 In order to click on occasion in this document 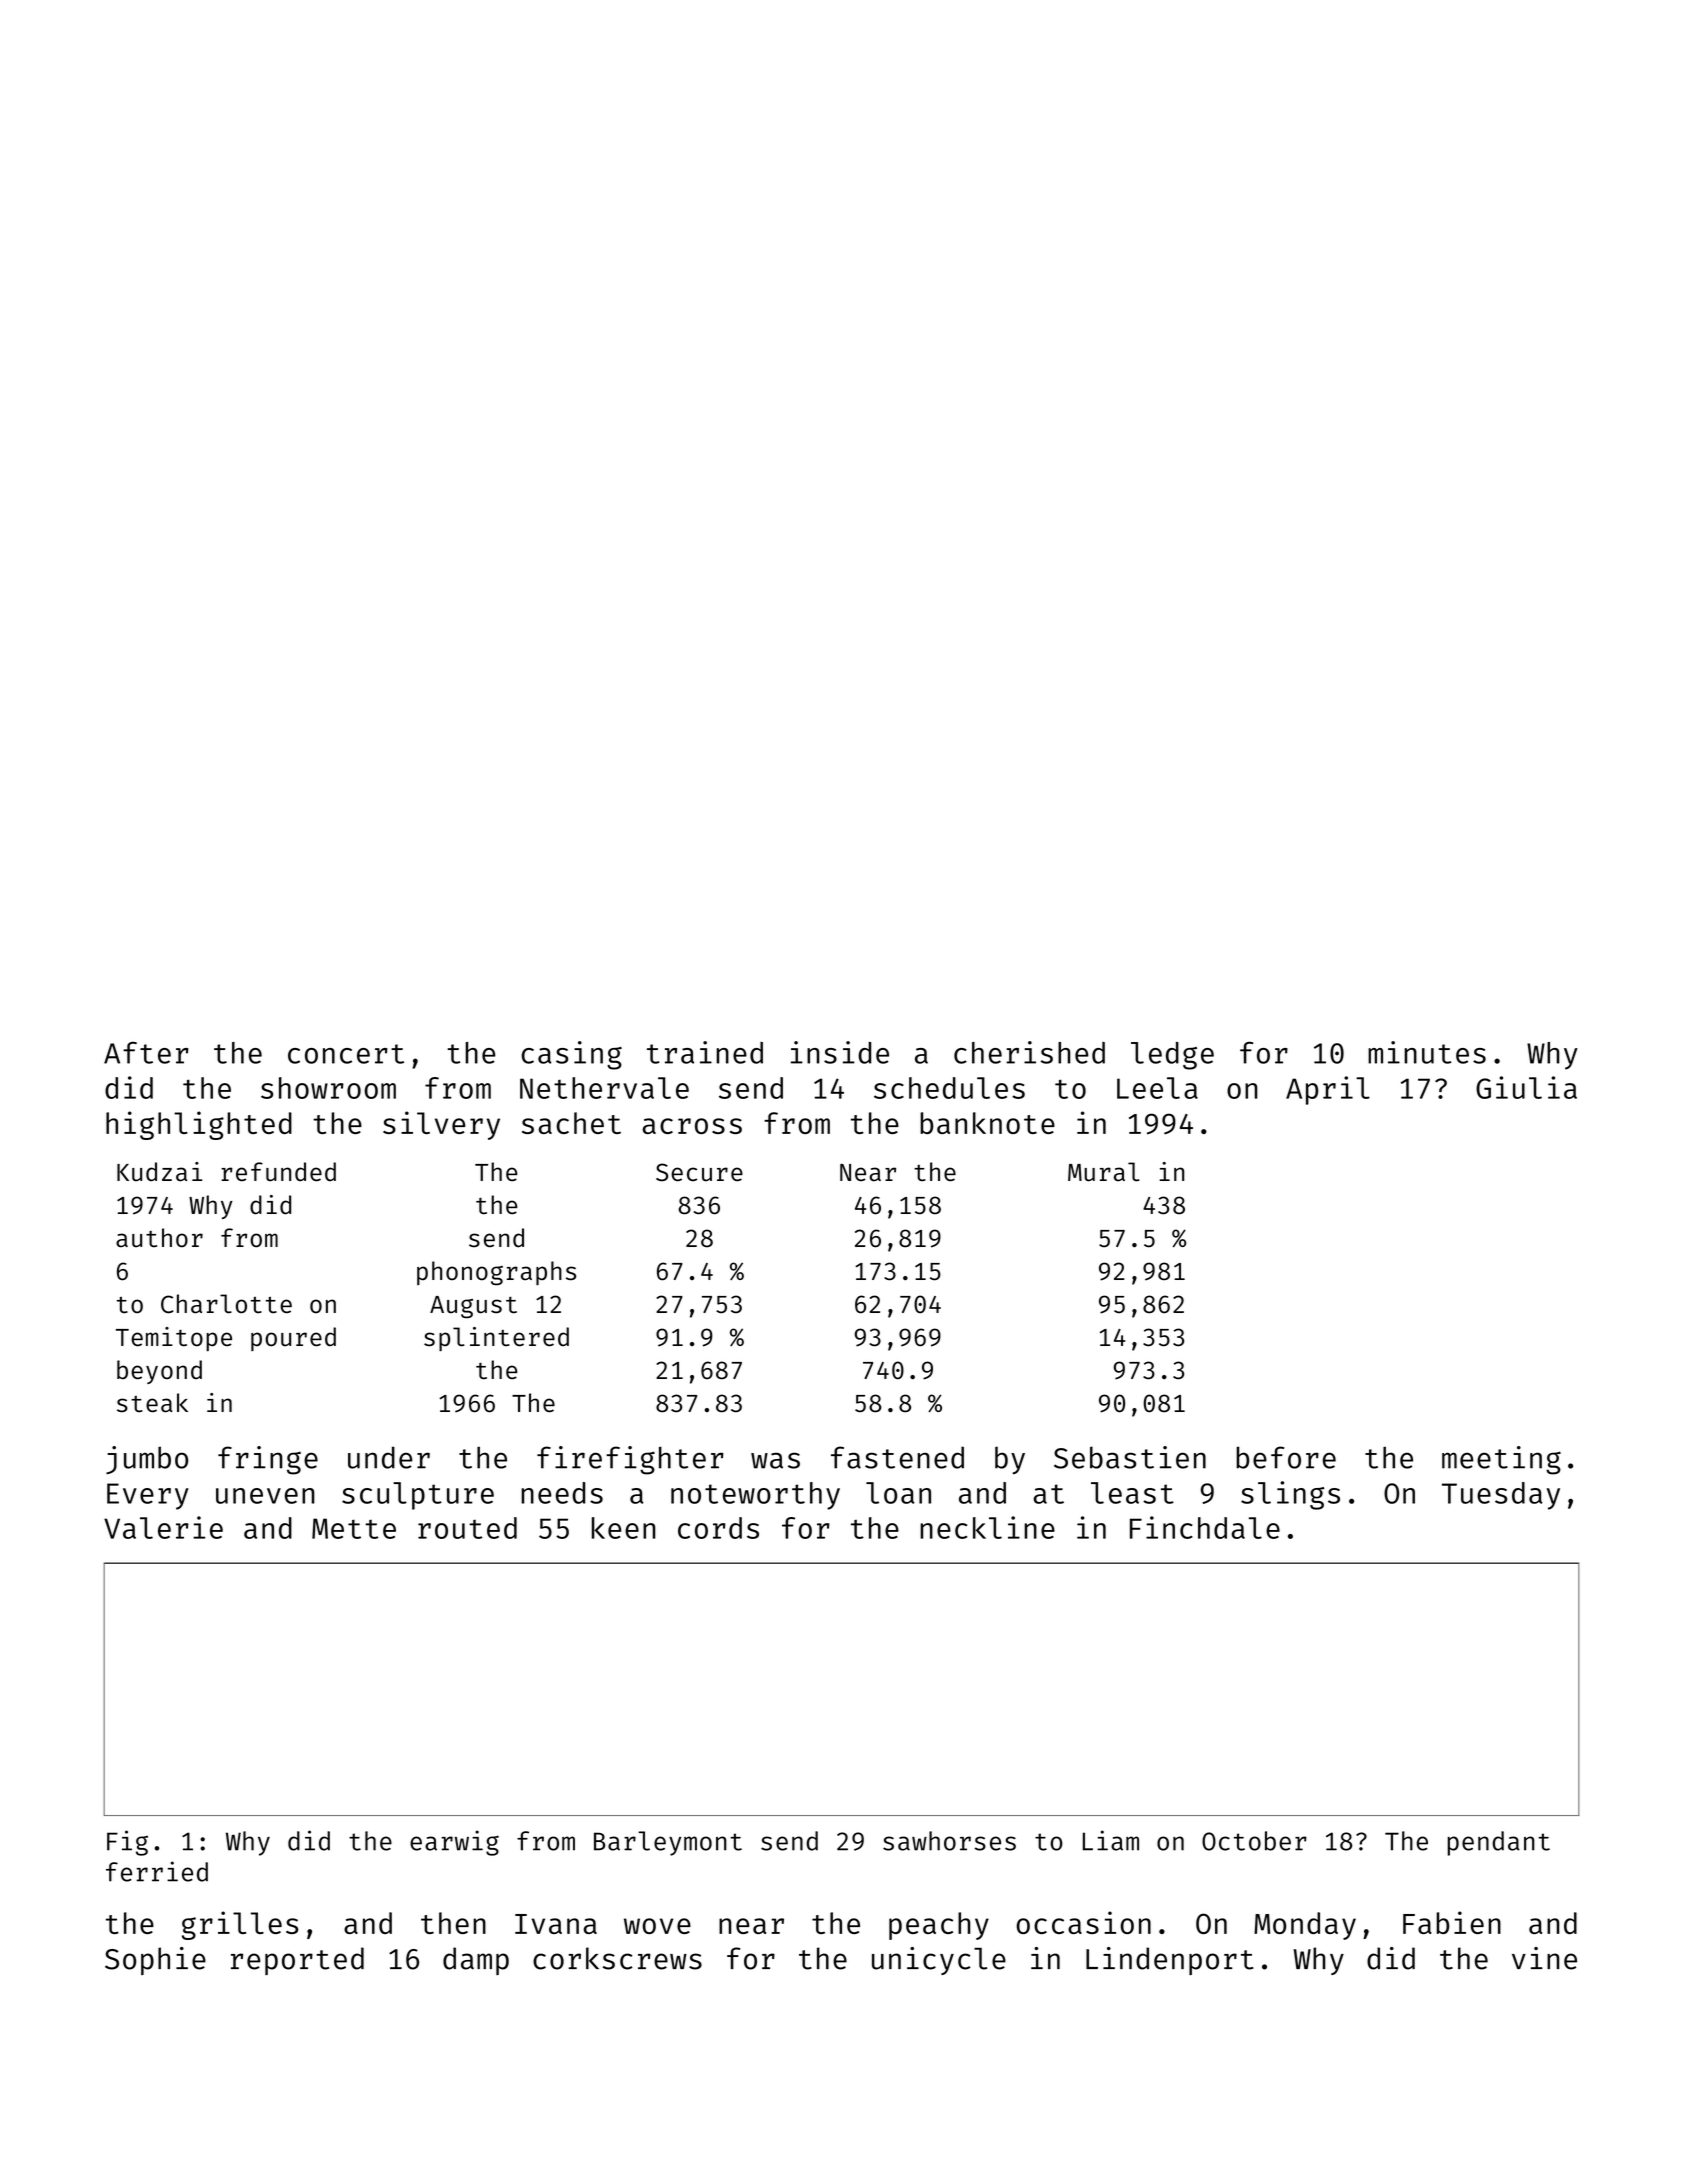, I will do `click(1083, 1922)`.
